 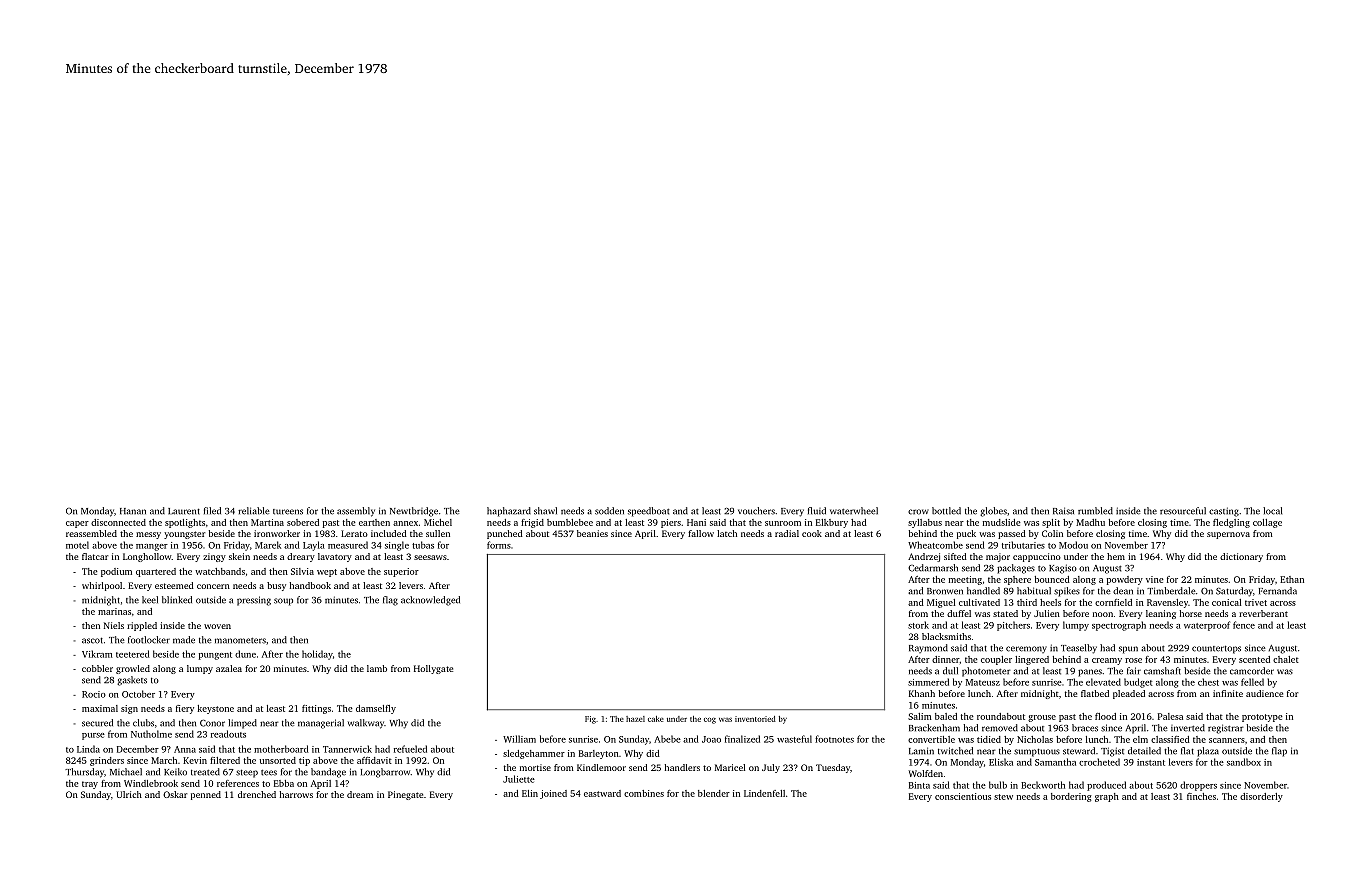 What do you see at coordinates (433, 669) in the screenshot?
I see `Hollygate` at bounding box center [433, 669].
